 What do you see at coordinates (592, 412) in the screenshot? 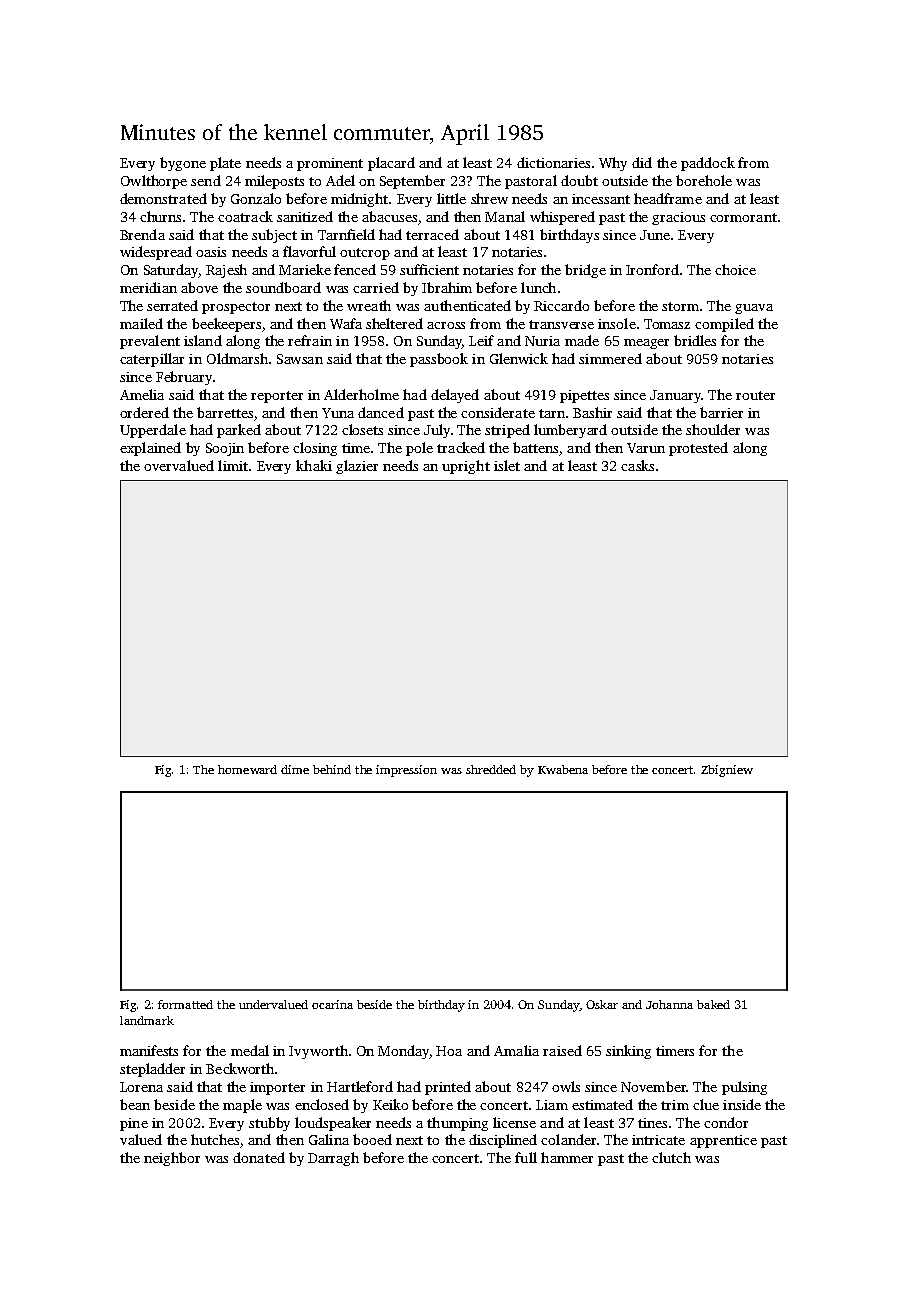
I see `Bashir` at bounding box center [592, 412].
